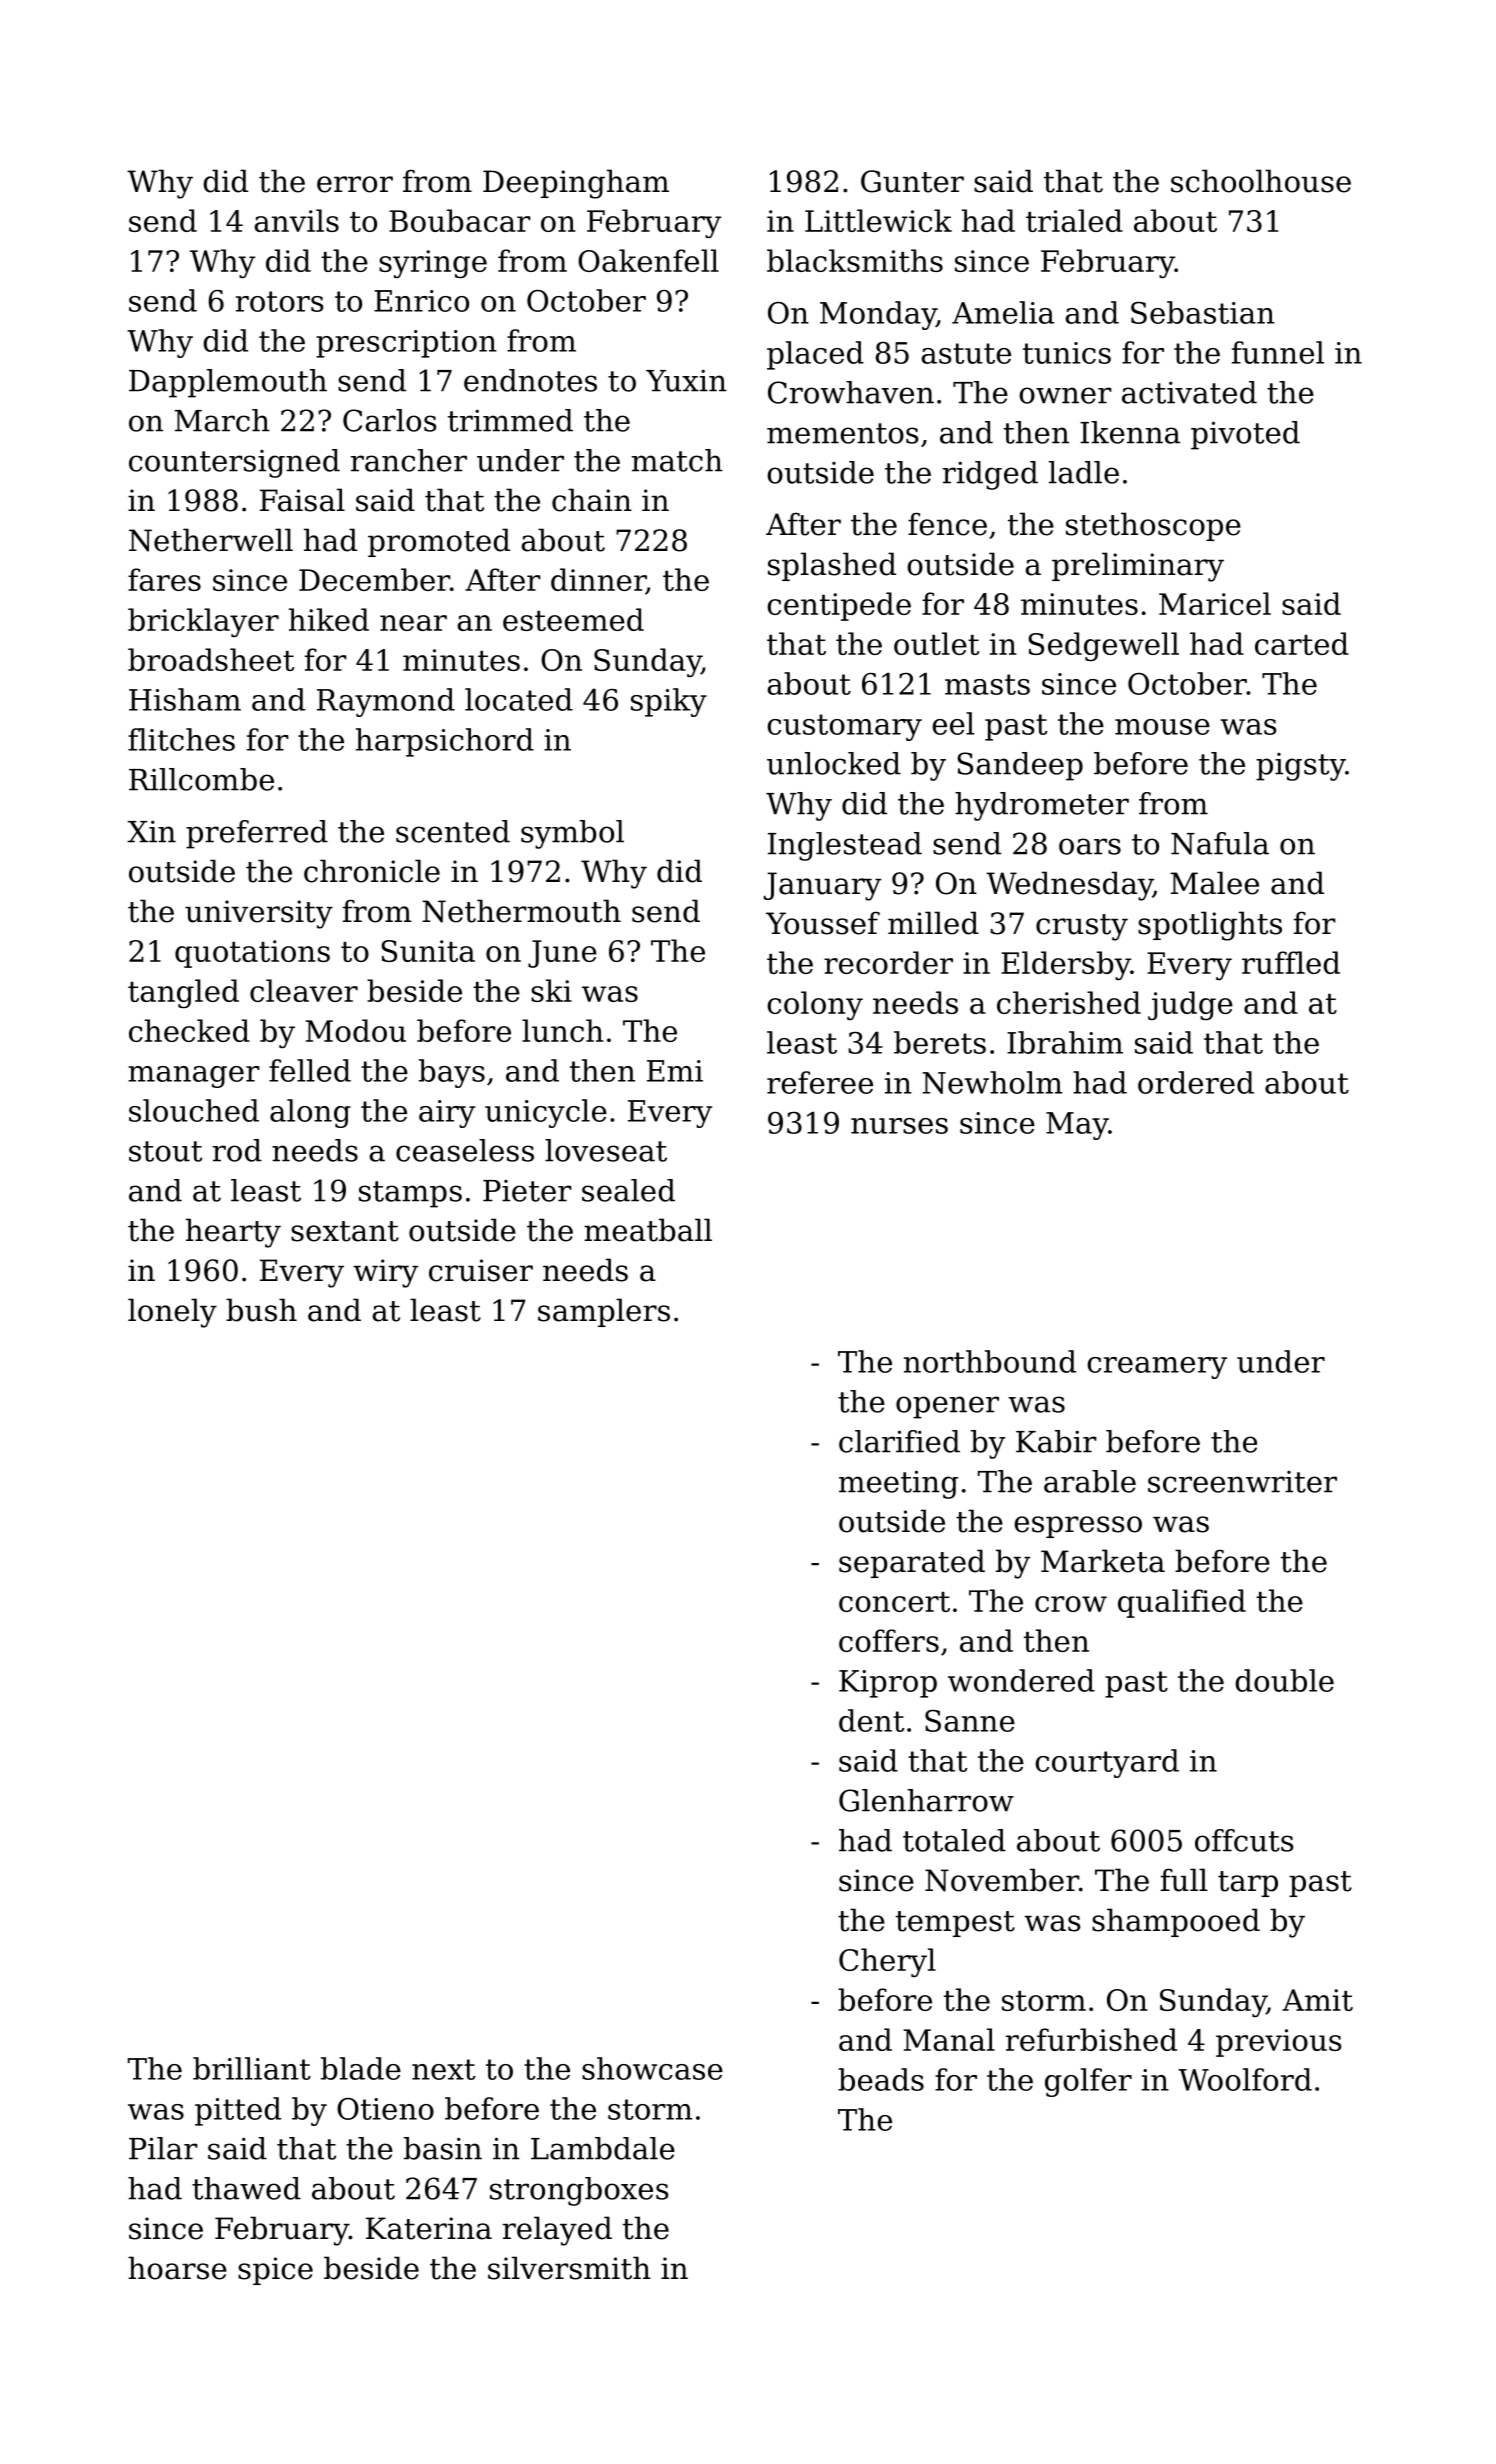 This screenshot has width=1496, height=2464. What do you see at coordinates (421, 301) in the screenshot?
I see `Enrico` at bounding box center [421, 301].
